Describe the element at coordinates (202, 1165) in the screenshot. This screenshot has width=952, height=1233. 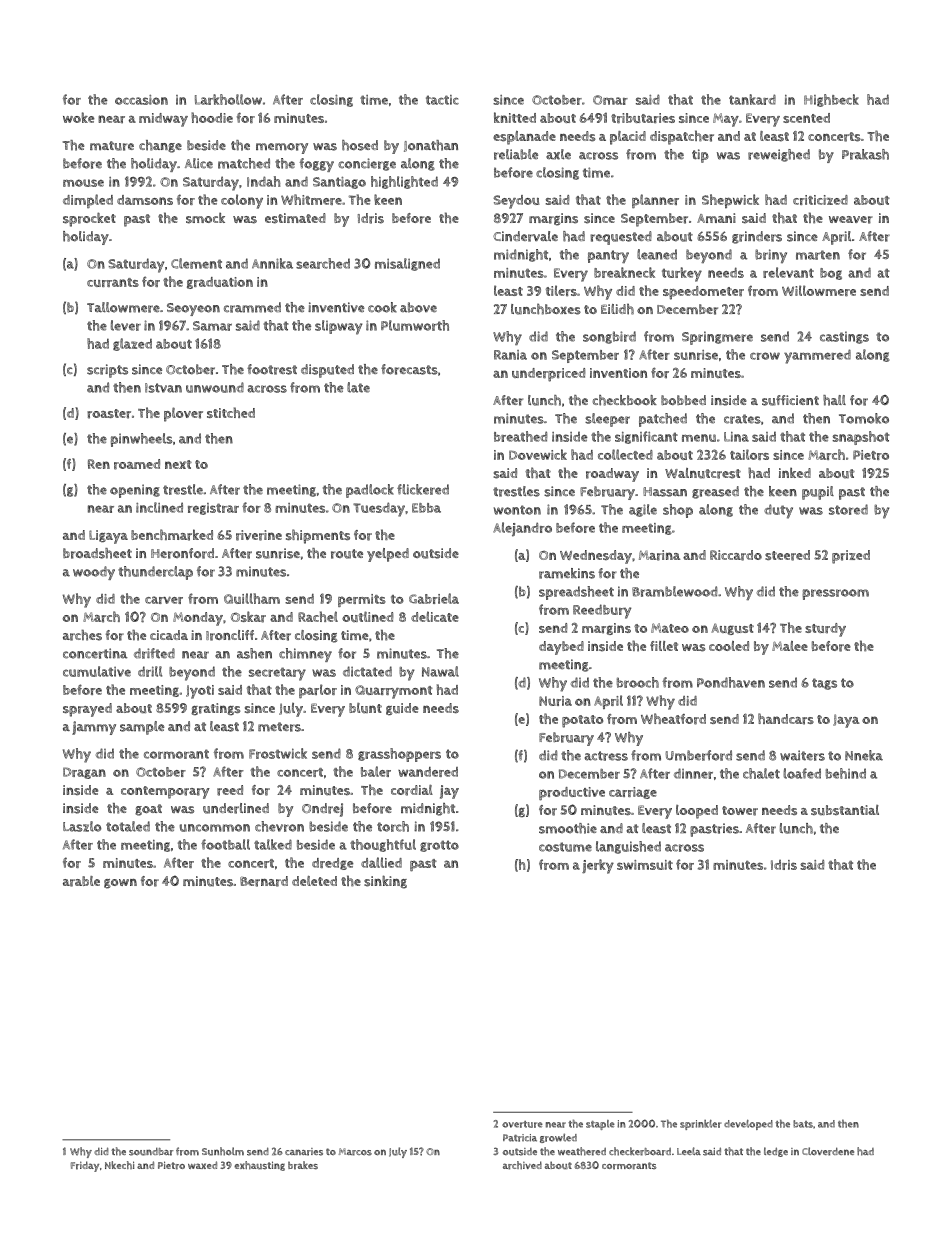
I see `waxed` at that location.
